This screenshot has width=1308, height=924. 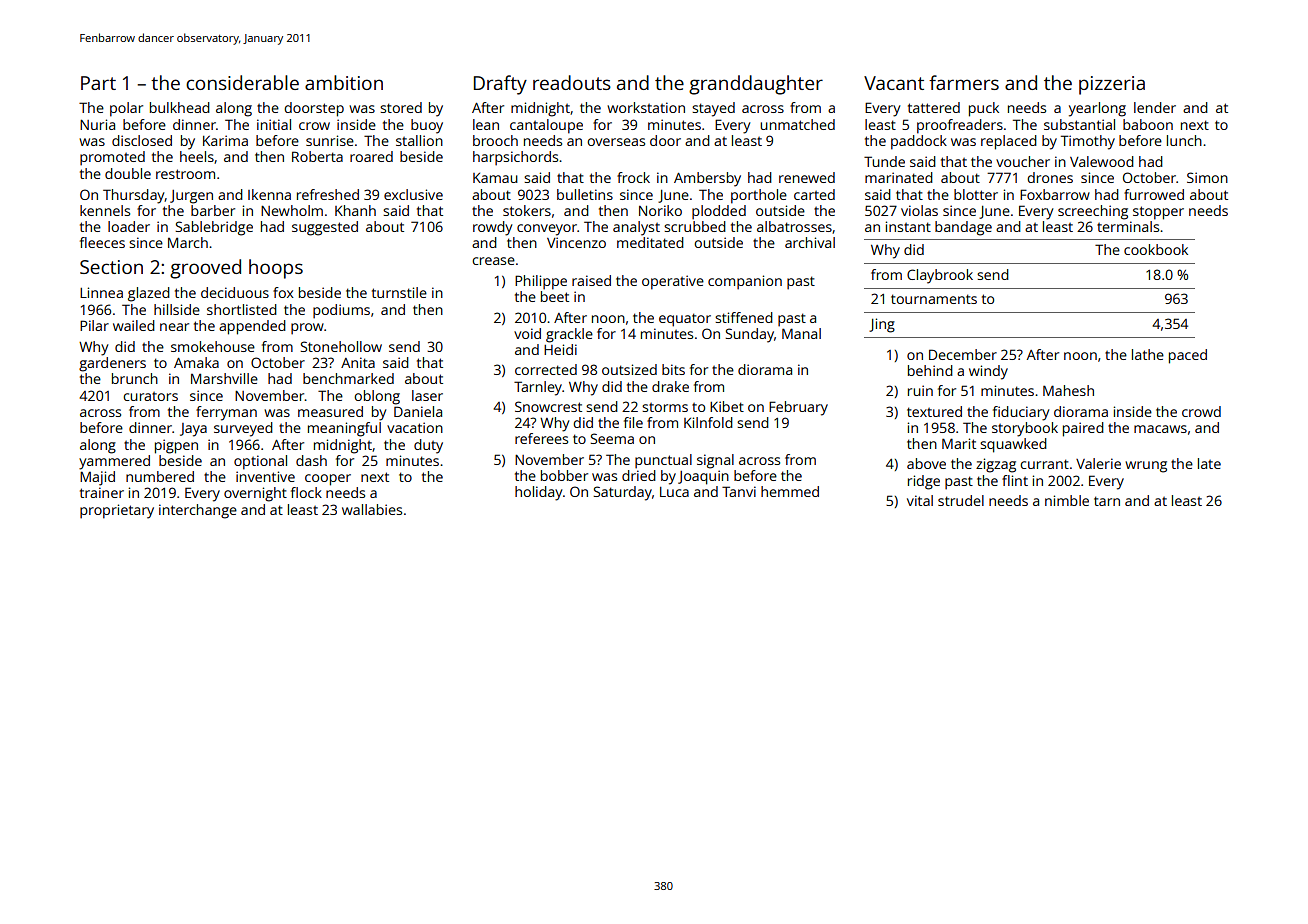 What do you see at coordinates (996, 465) in the screenshot?
I see `zigzag` at bounding box center [996, 465].
